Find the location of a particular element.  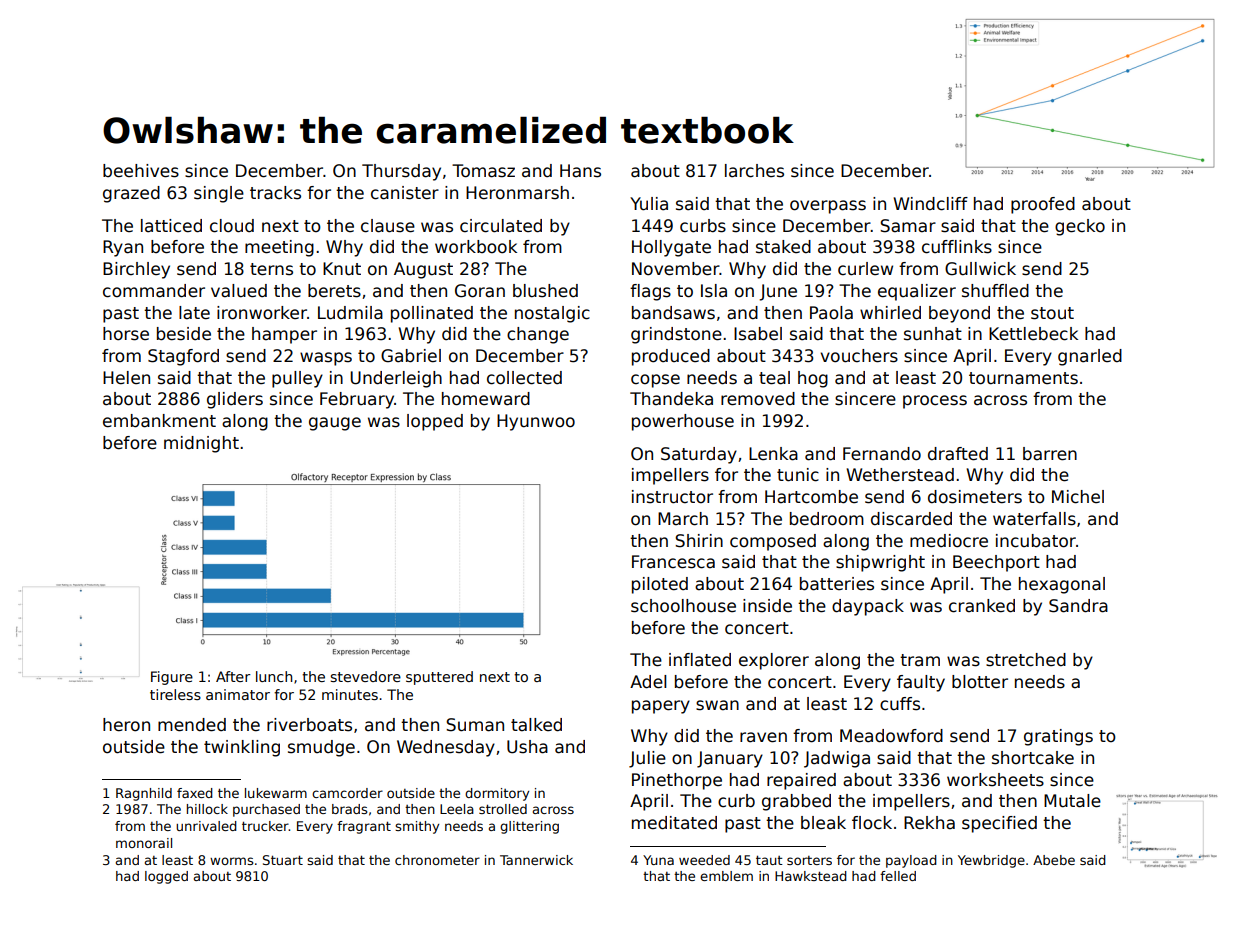

collected is located at coordinates (524, 378).
